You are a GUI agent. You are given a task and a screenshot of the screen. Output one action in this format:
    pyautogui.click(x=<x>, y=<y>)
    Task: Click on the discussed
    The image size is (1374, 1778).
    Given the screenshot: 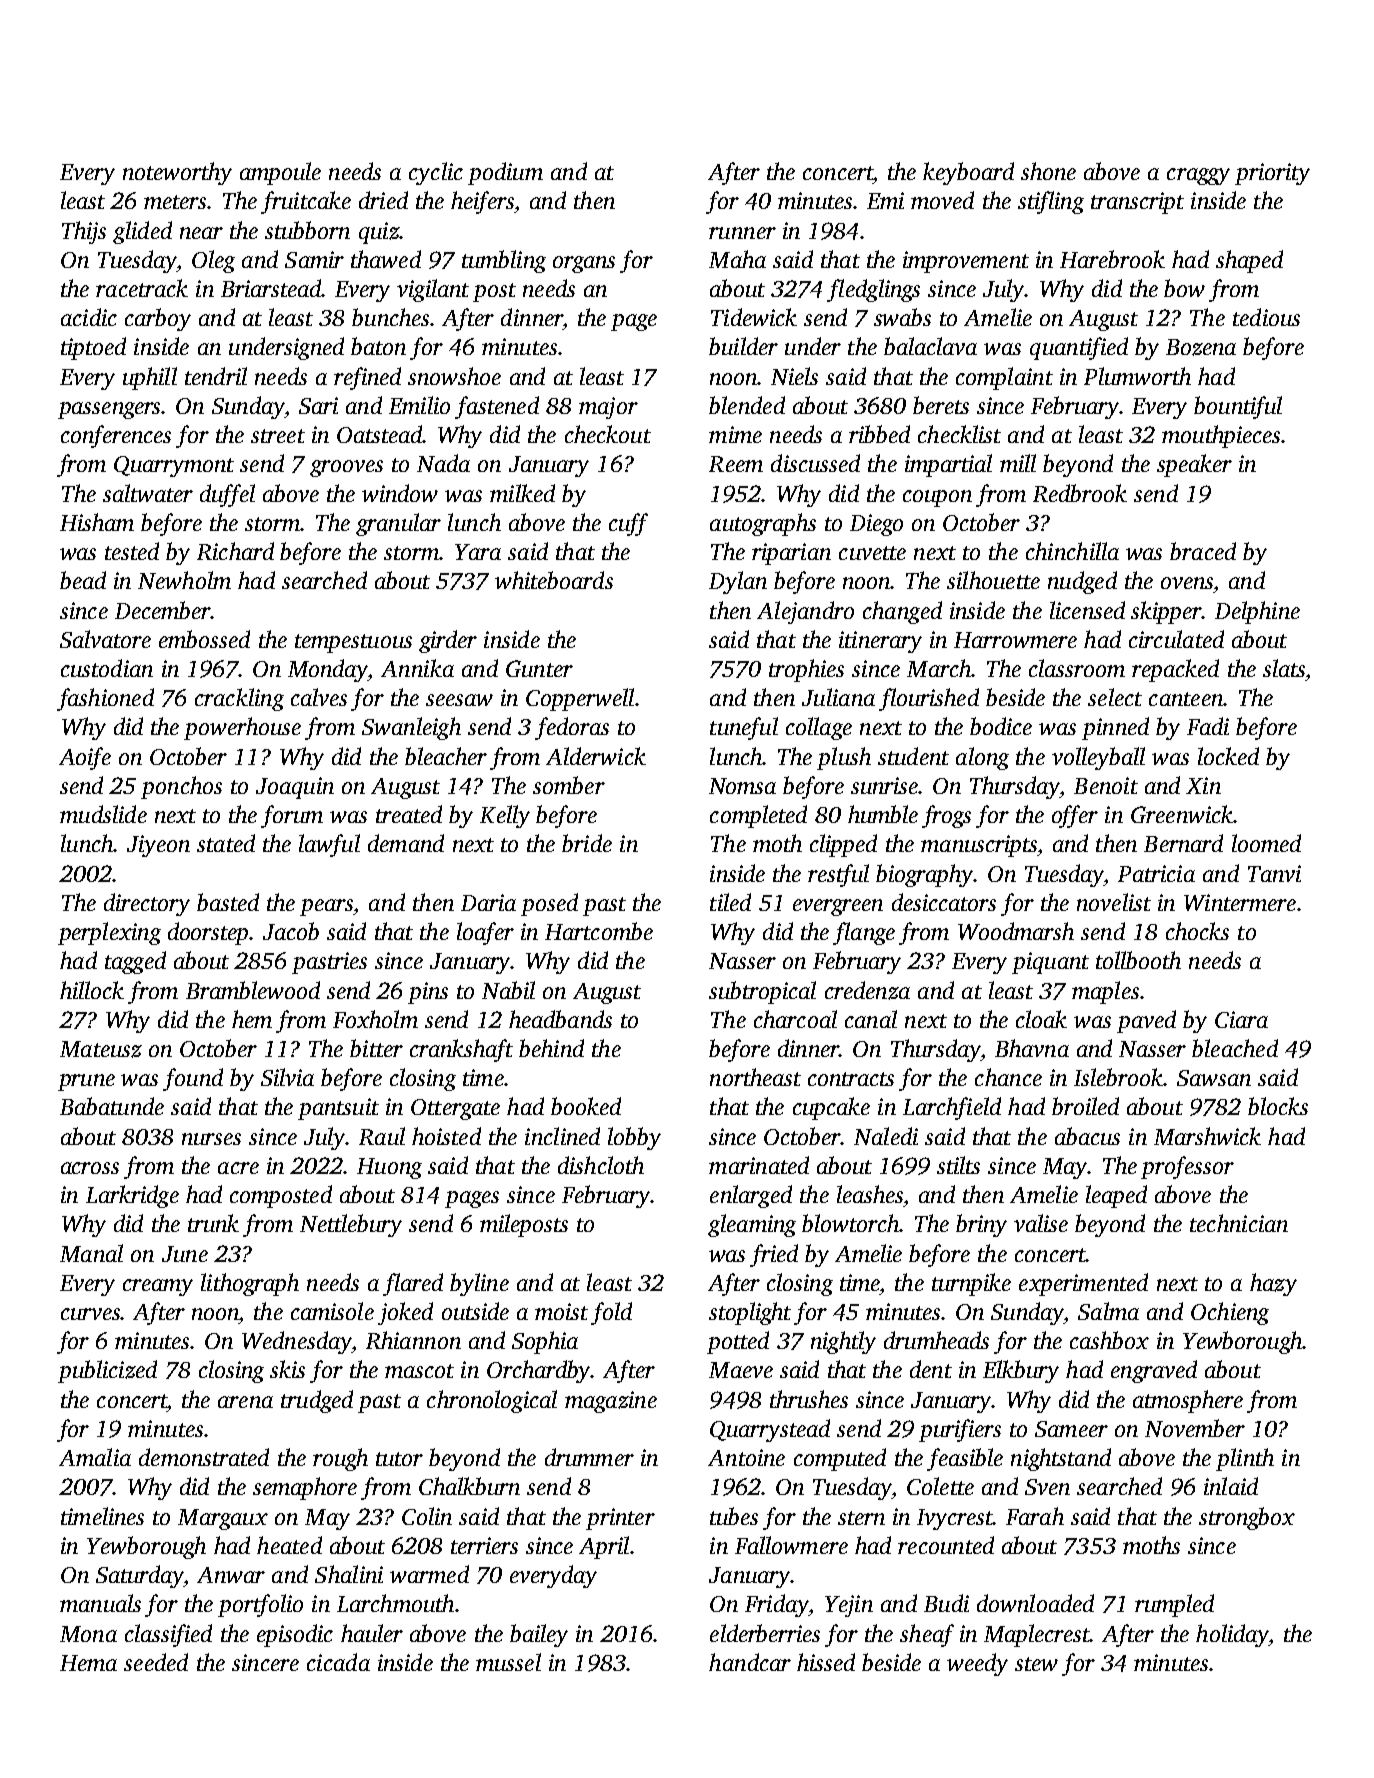 What is the action you would take?
    pyautogui.click(x=815, y=463)
